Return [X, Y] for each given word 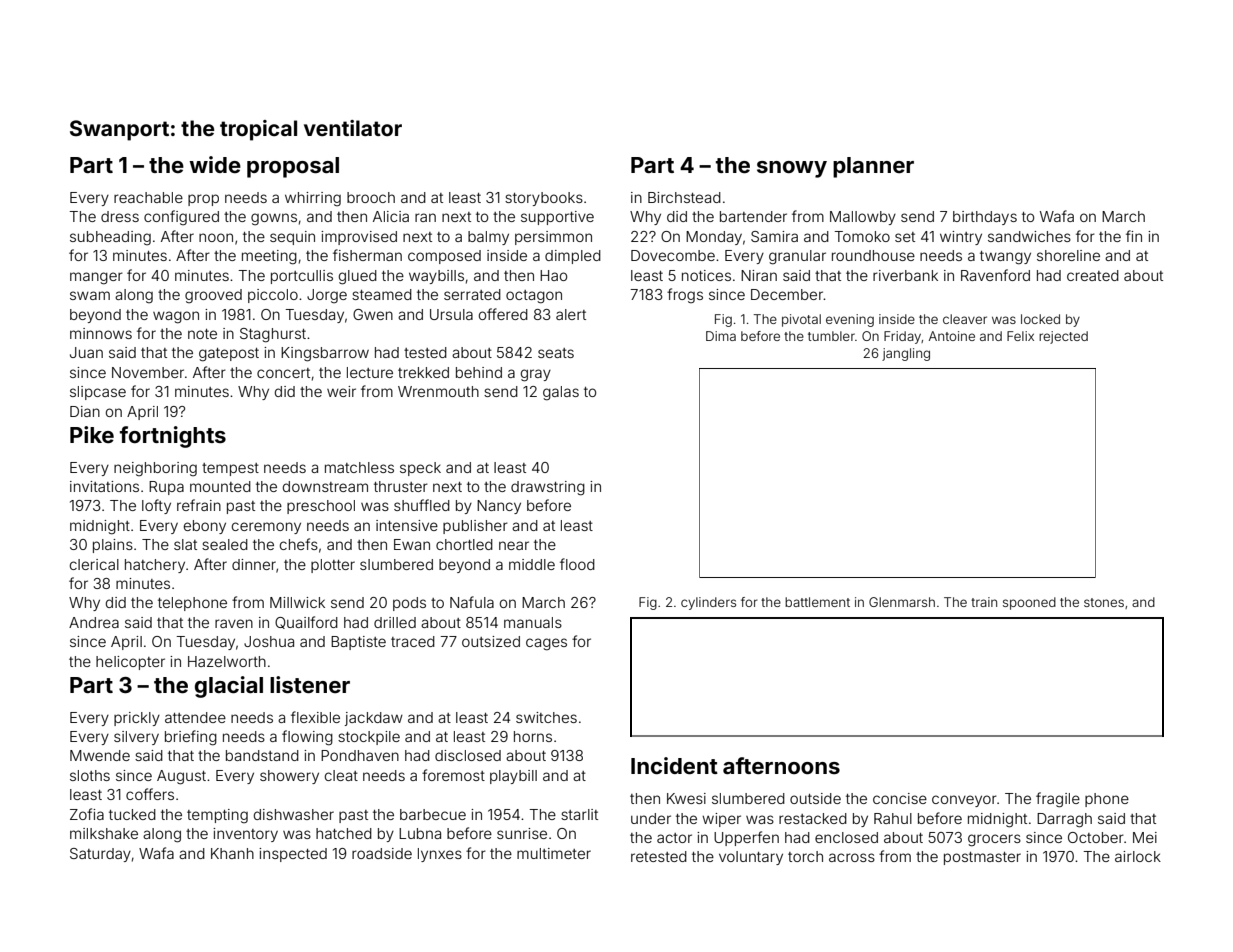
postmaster [982, 858]
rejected [1063, 337]
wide [215, 164]
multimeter [554, 853]
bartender [753, 216]
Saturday [100, 855]
